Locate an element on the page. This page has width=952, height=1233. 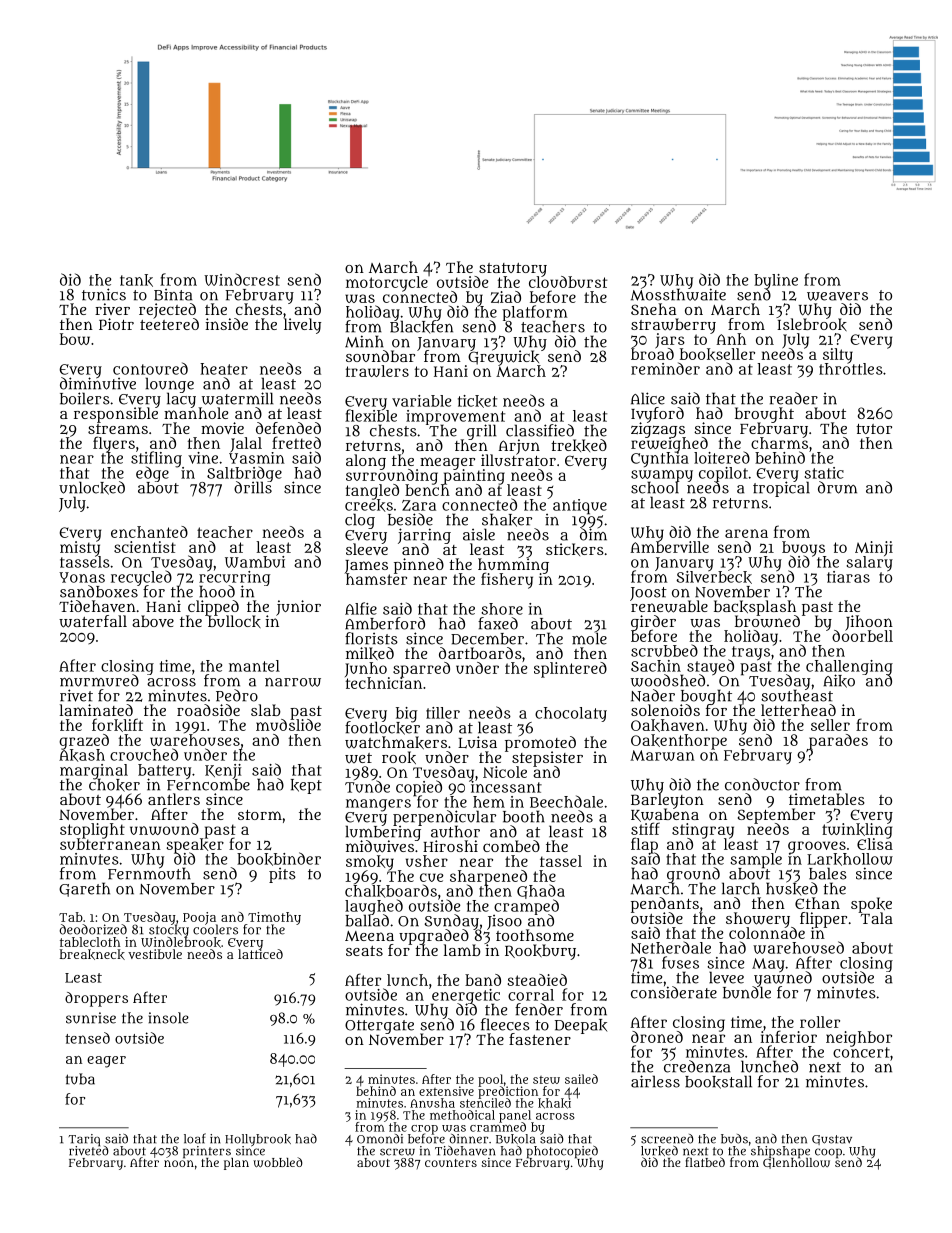
lurked is located at coordinates (659, 1151).
